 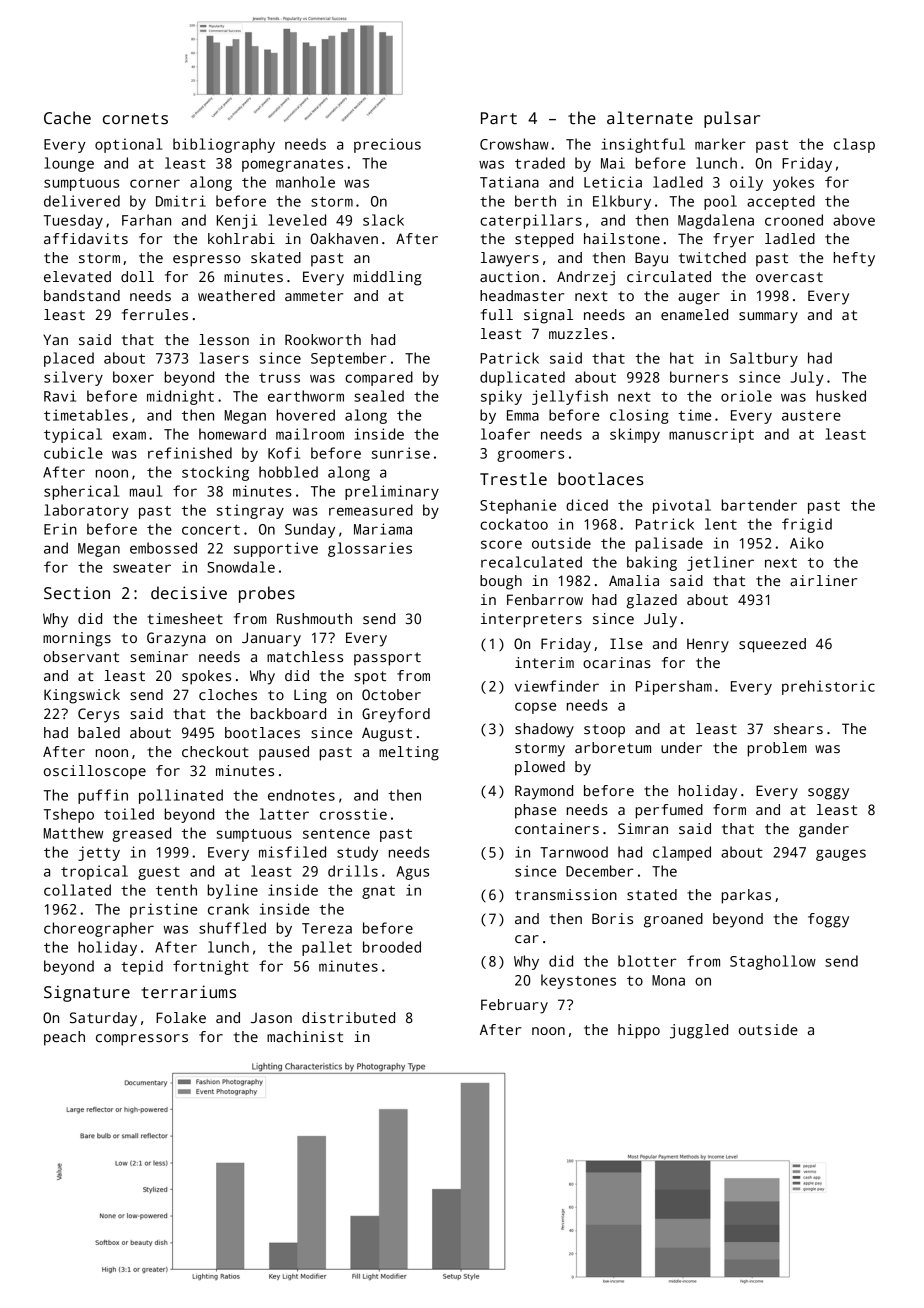 What do you see at coordinates (348, 1017) in the screenshot?
I see `distributed` at bounding box center [348, 1017].
